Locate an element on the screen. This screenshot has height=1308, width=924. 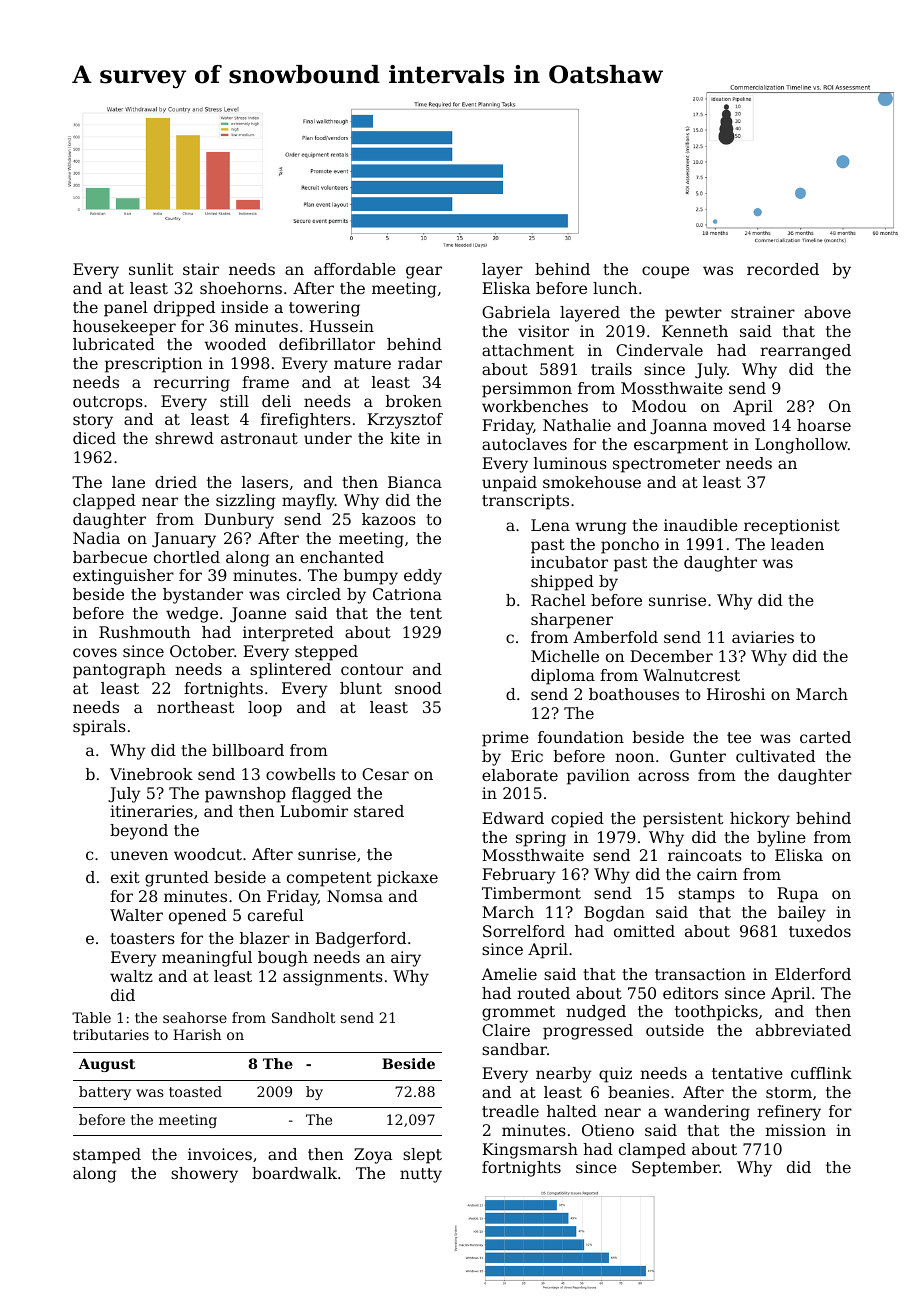
airy is located at coordinates (406, 959).
